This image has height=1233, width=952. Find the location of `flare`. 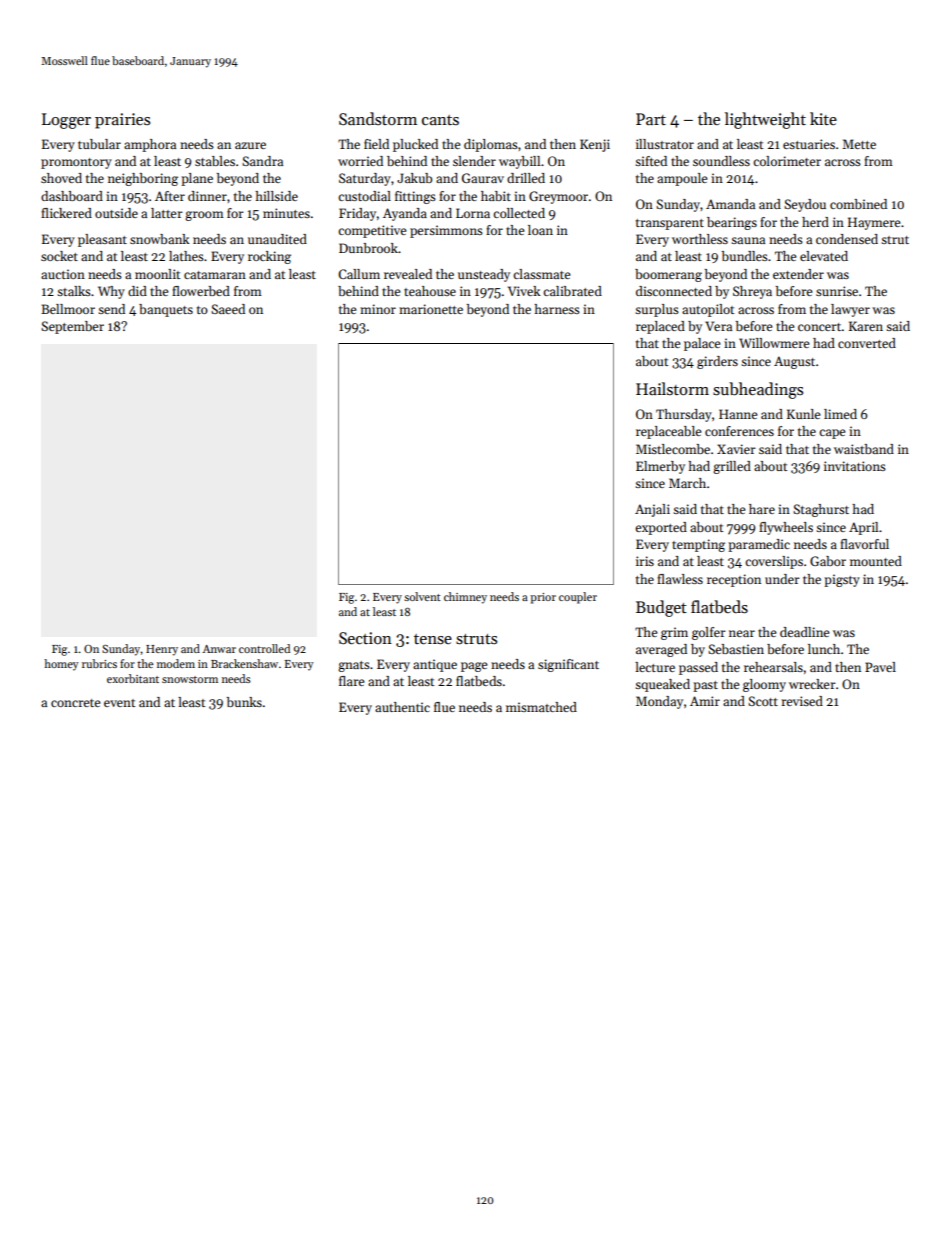

flare is located at coordinates (351, 681).
